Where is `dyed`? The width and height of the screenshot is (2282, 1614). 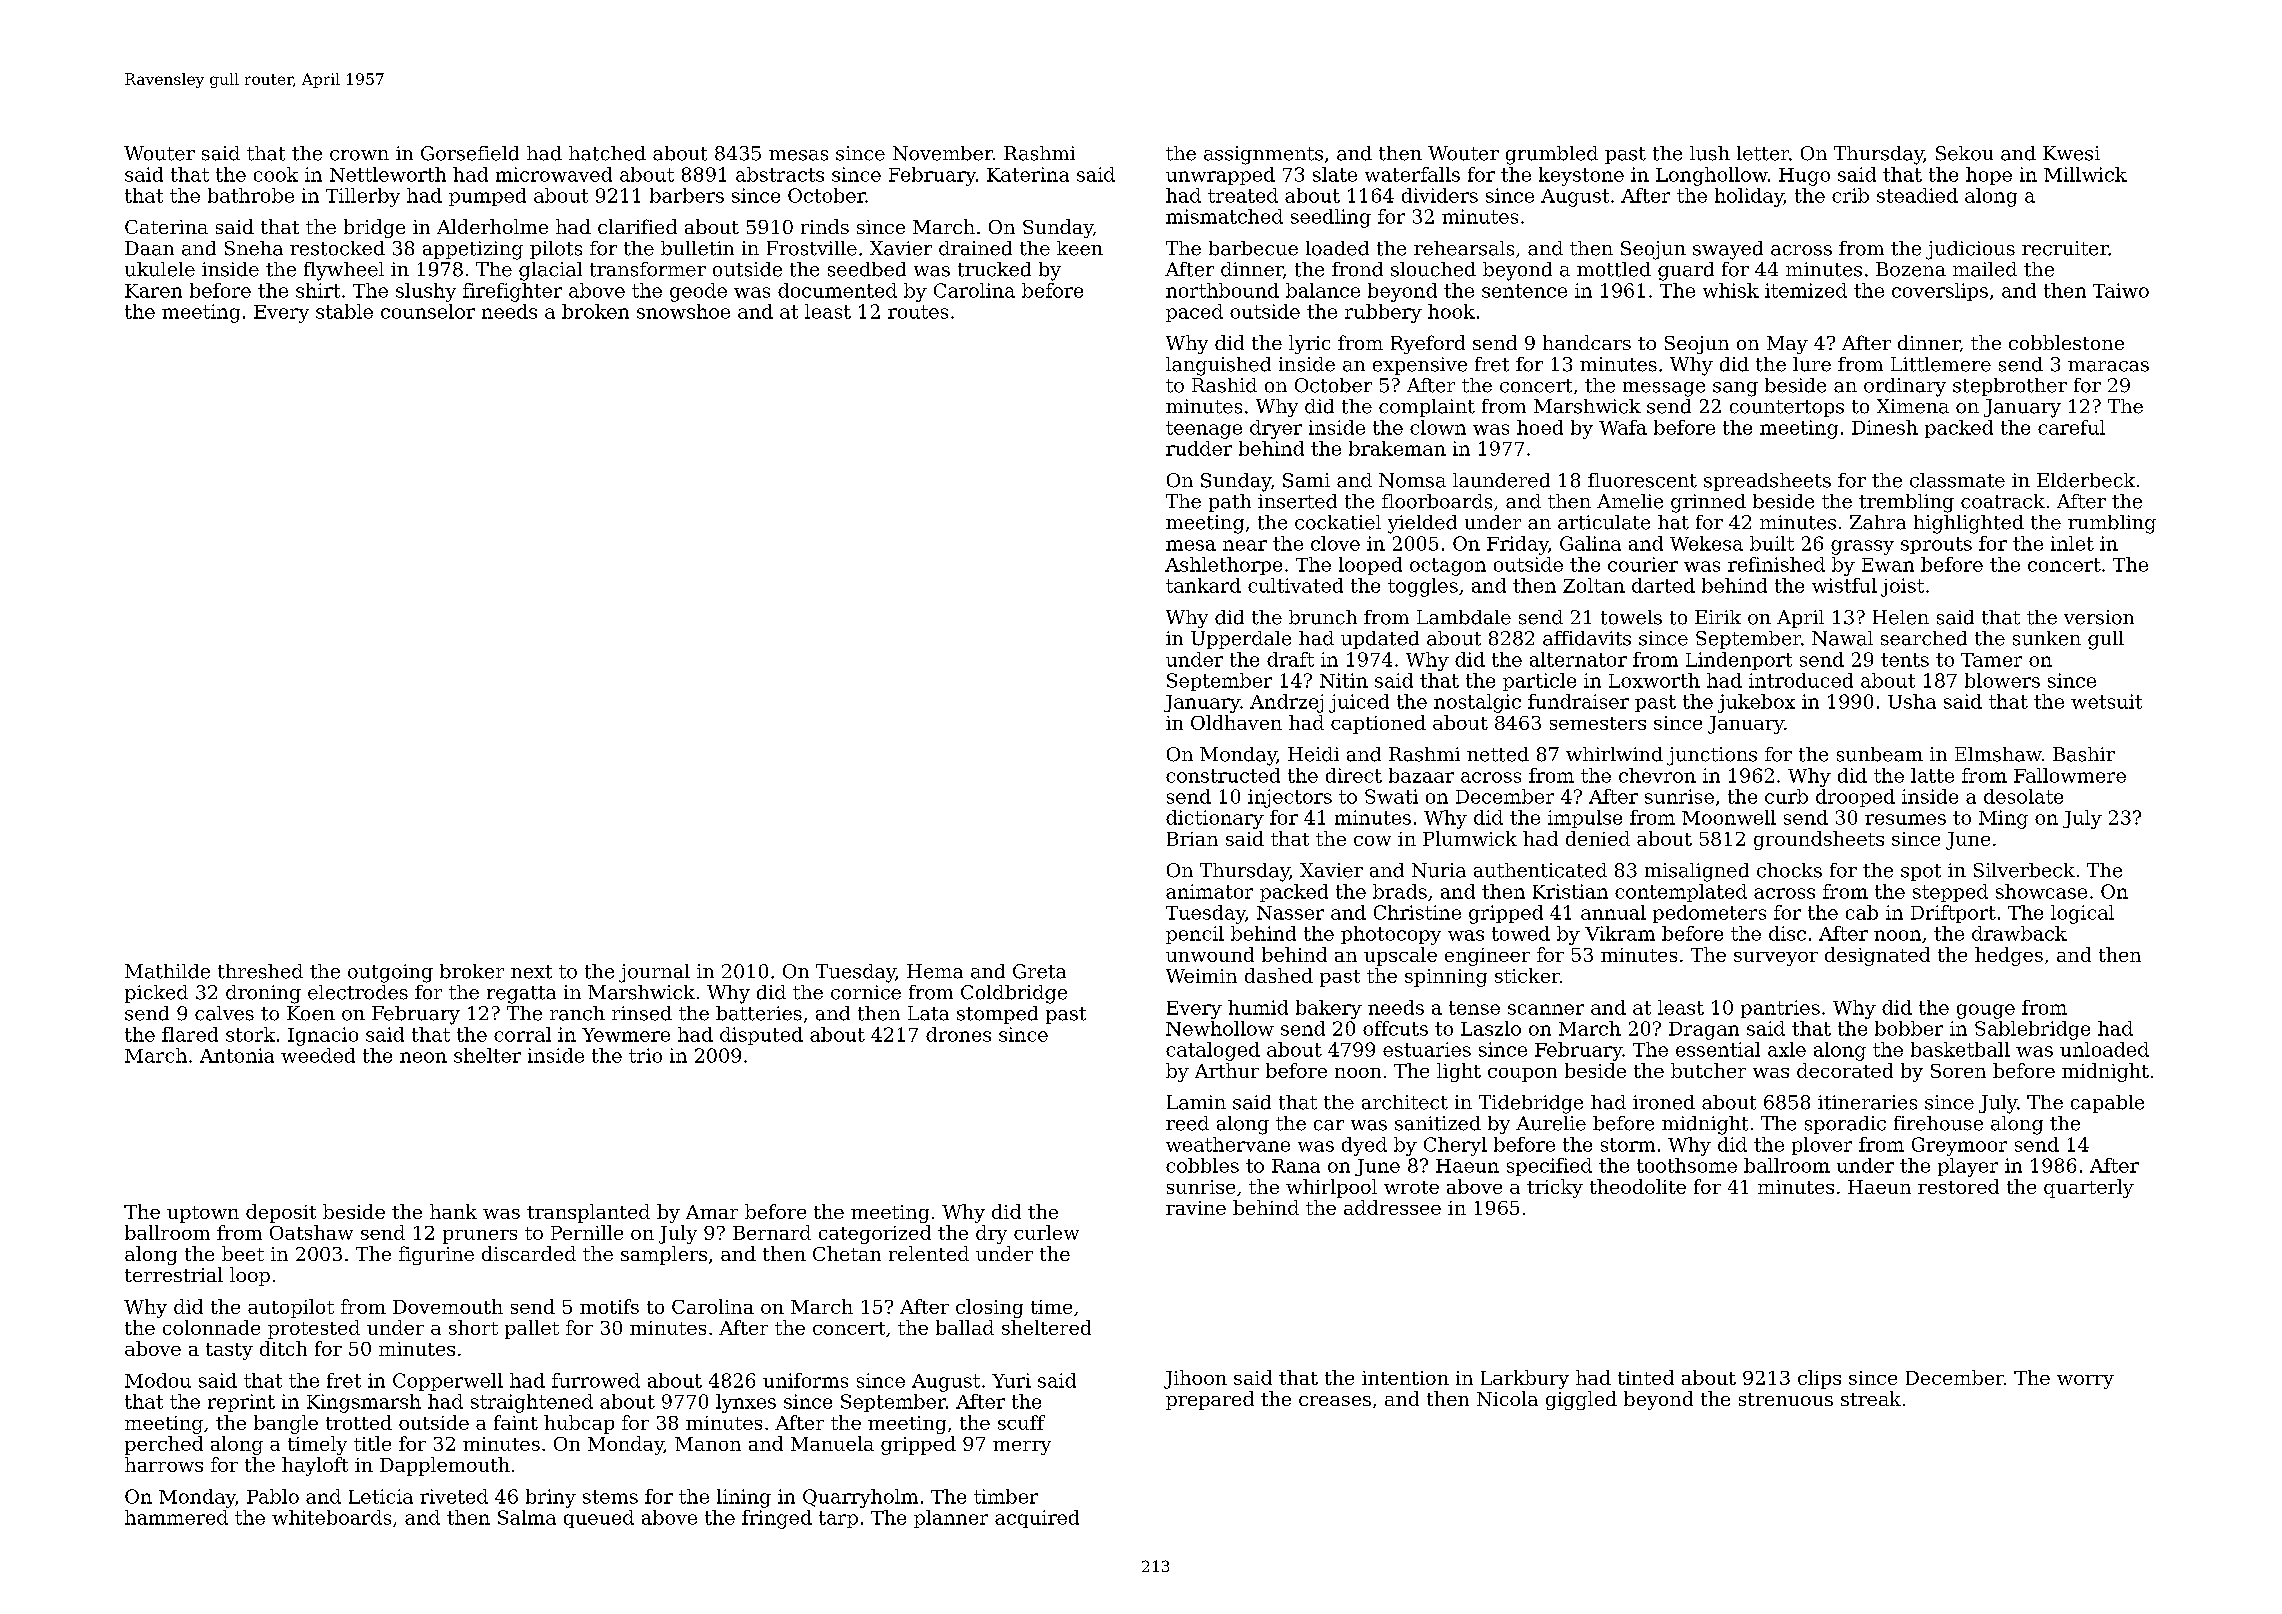 dyed is located at coordinates (1364, 1146).
